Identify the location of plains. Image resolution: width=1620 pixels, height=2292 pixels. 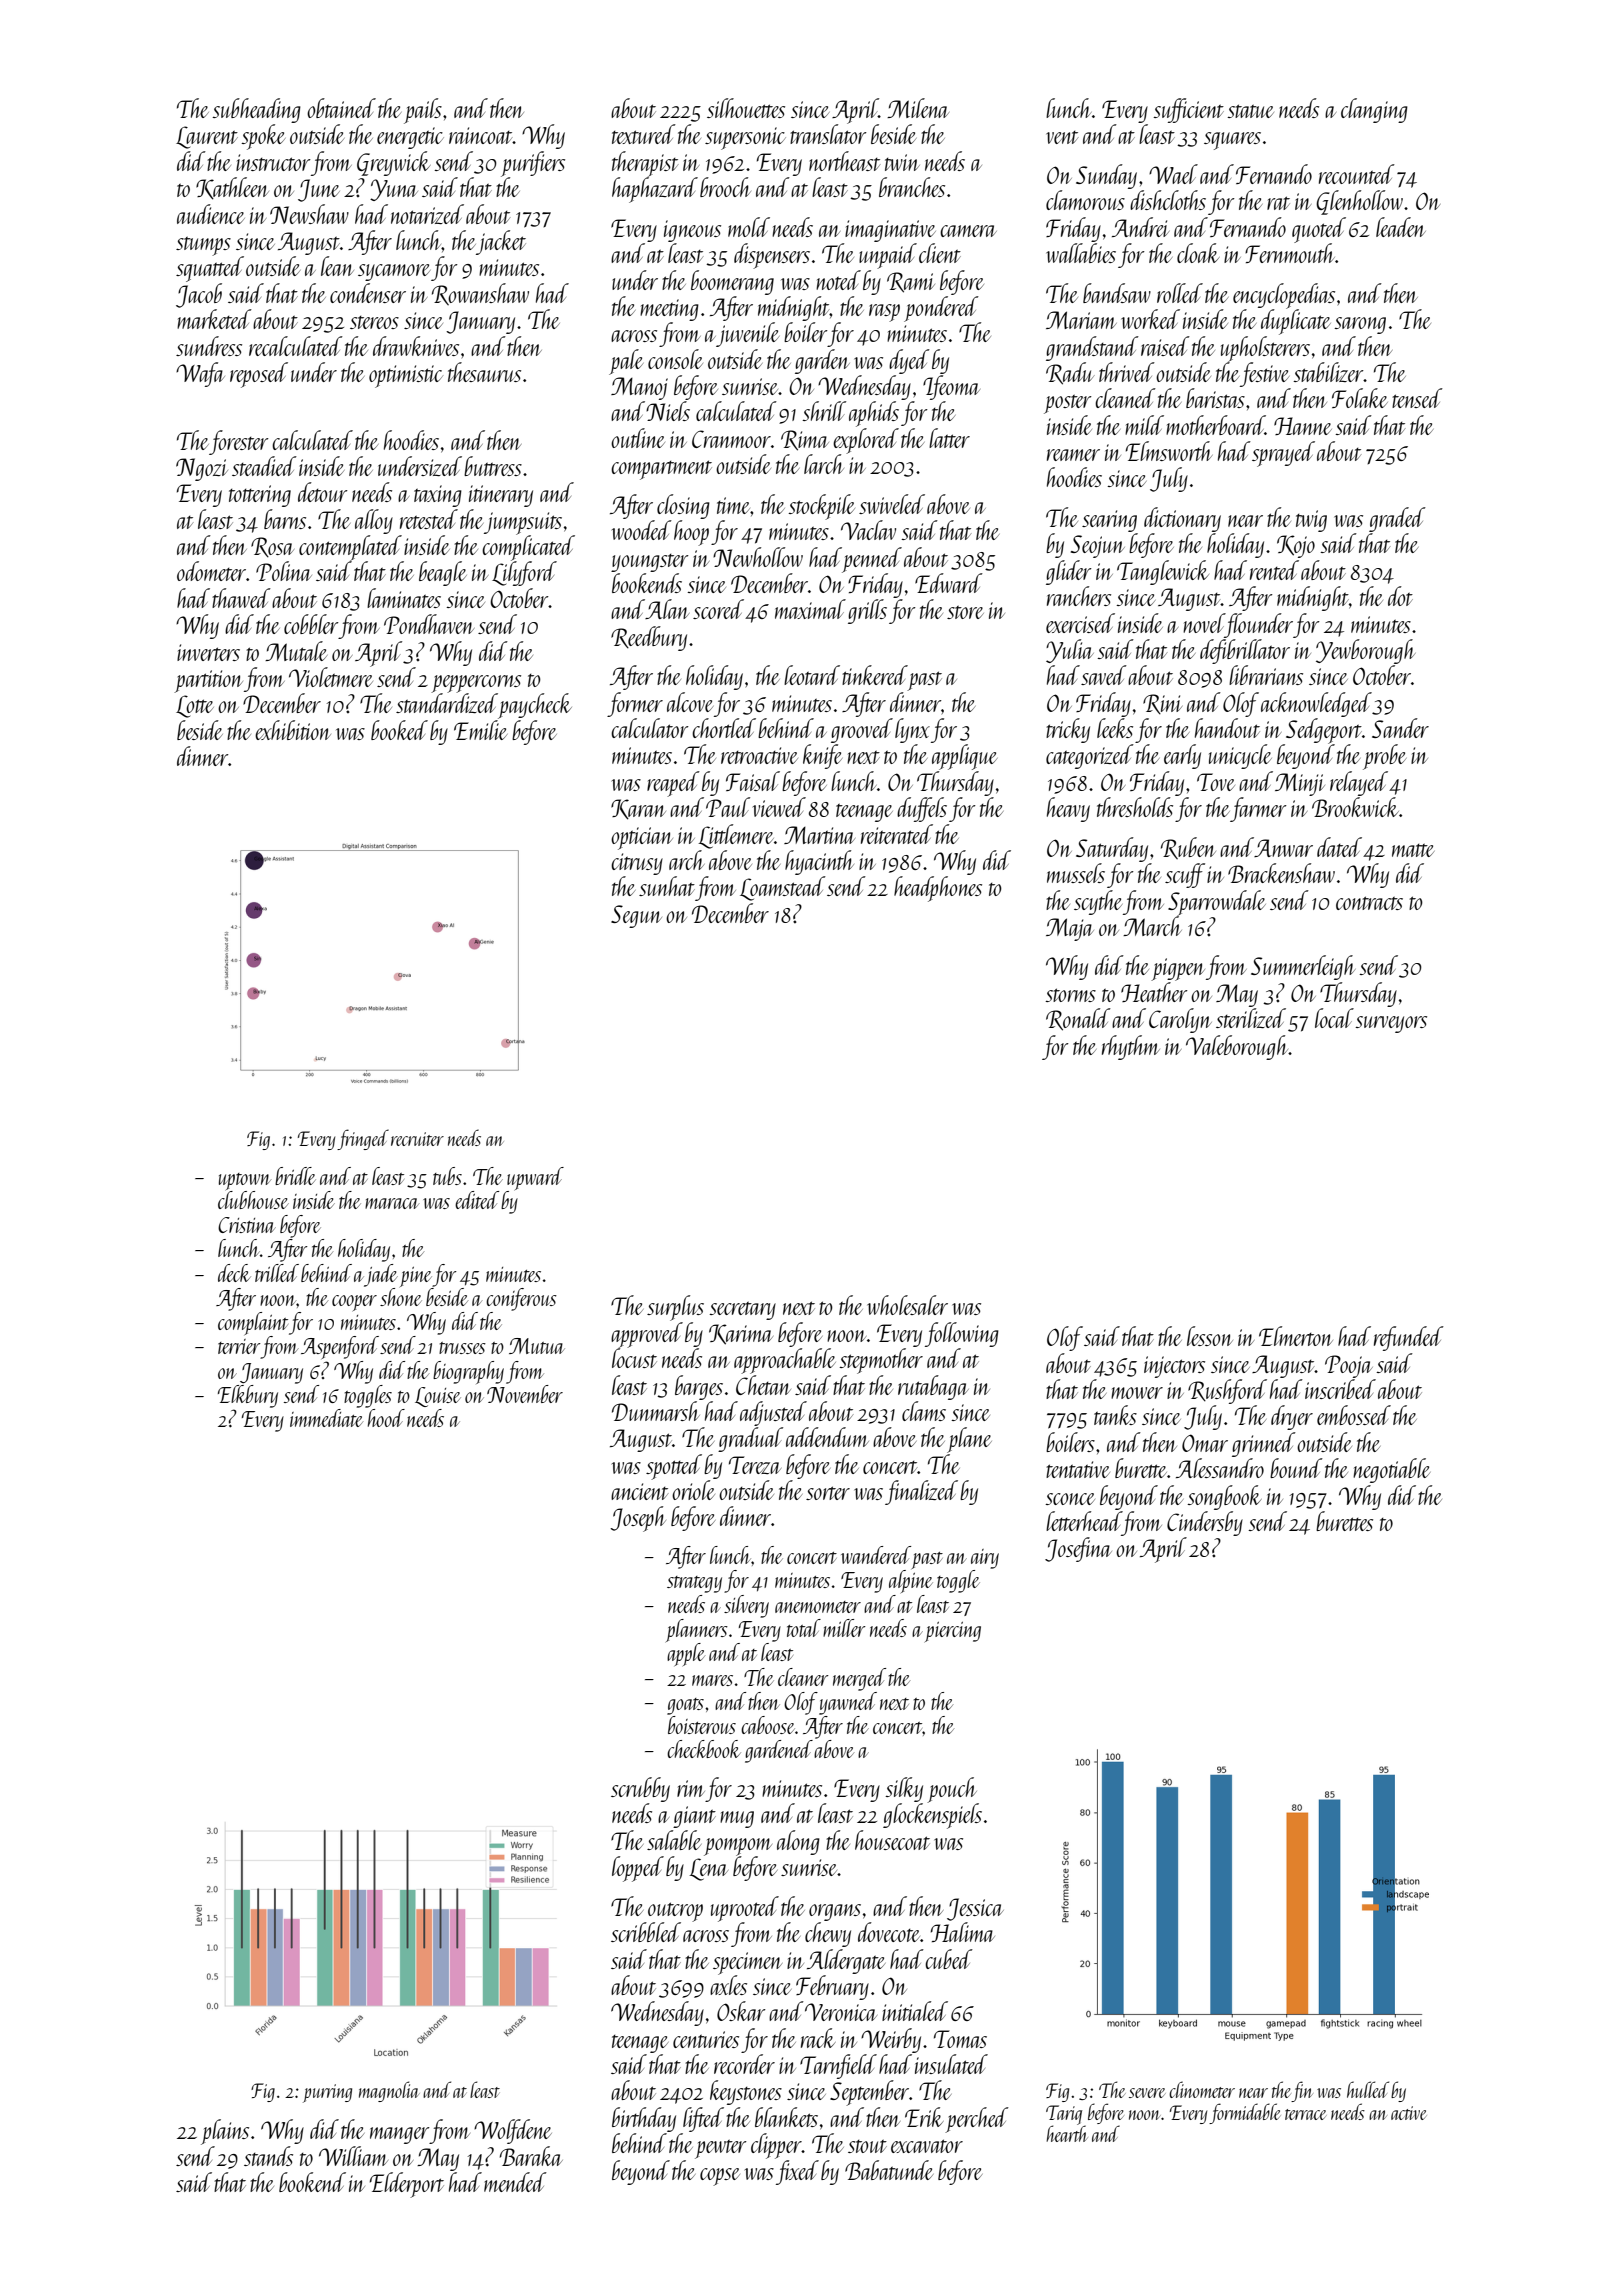
(225, 2132).
